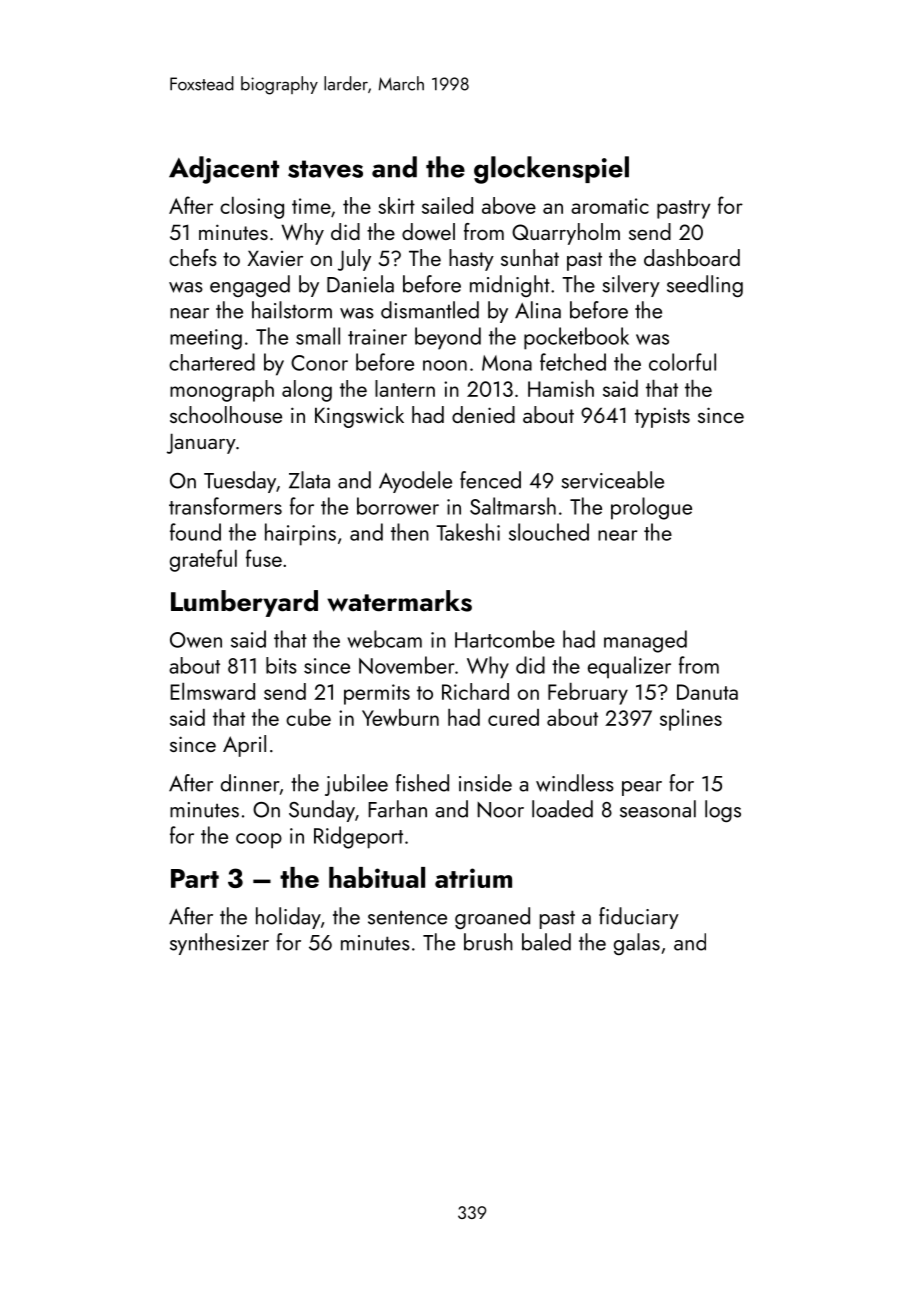  What do you see at coordinates (707, 692) in the screenshot?
I see `Danuta` at bounding box center [707, 692].
